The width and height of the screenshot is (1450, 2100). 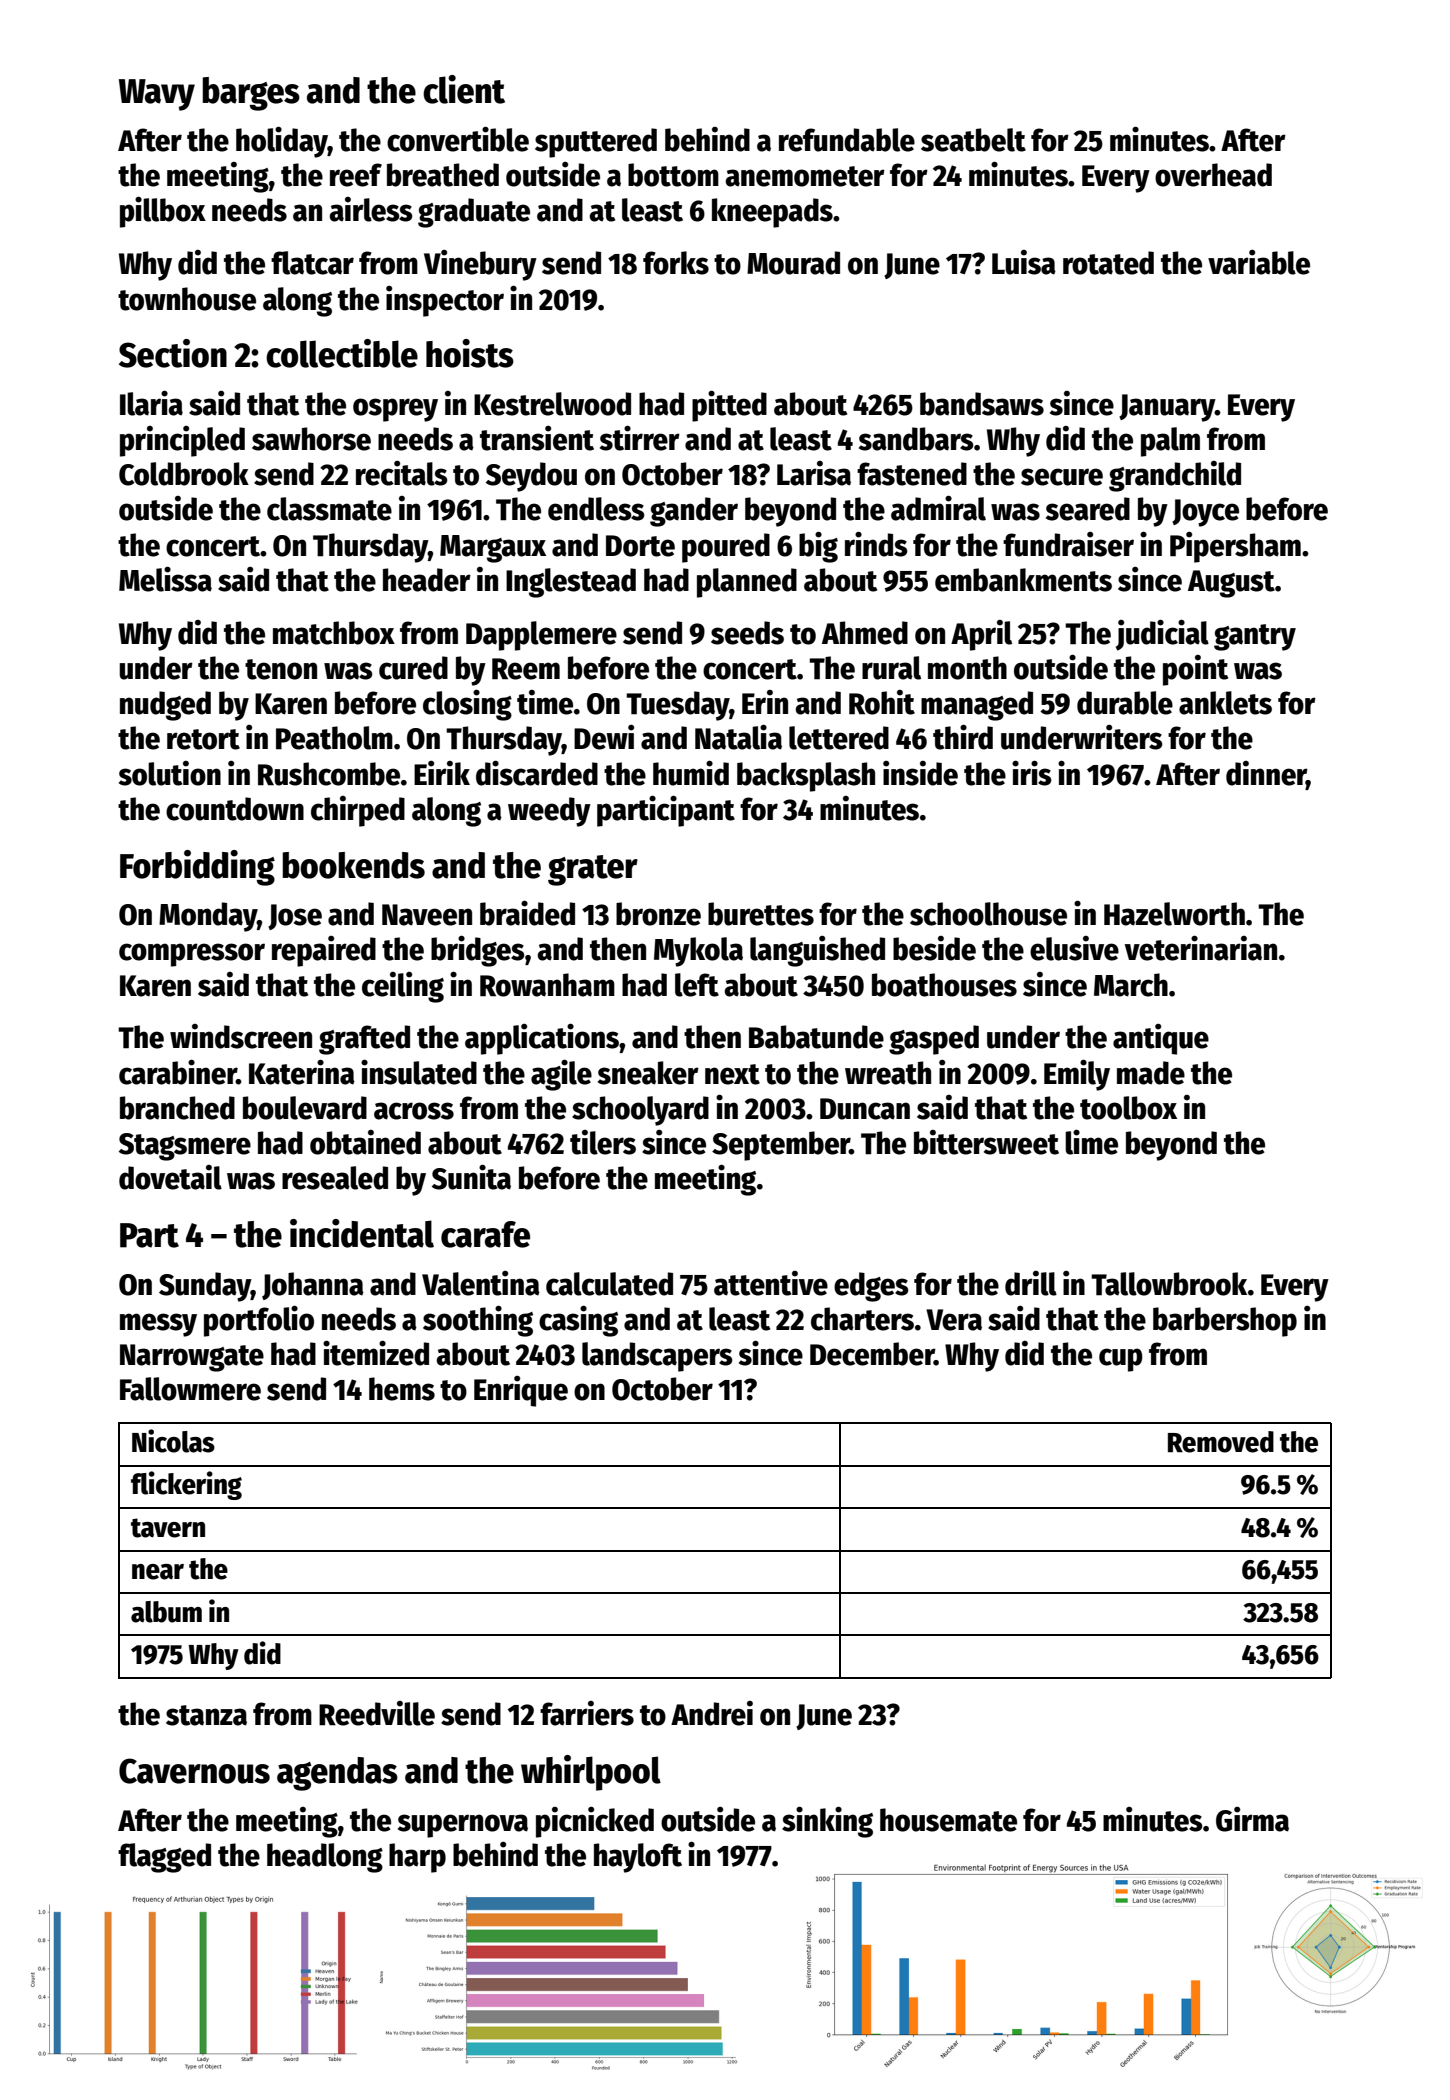 I want to click on barbershop, so click(x=1225, y=1322).
